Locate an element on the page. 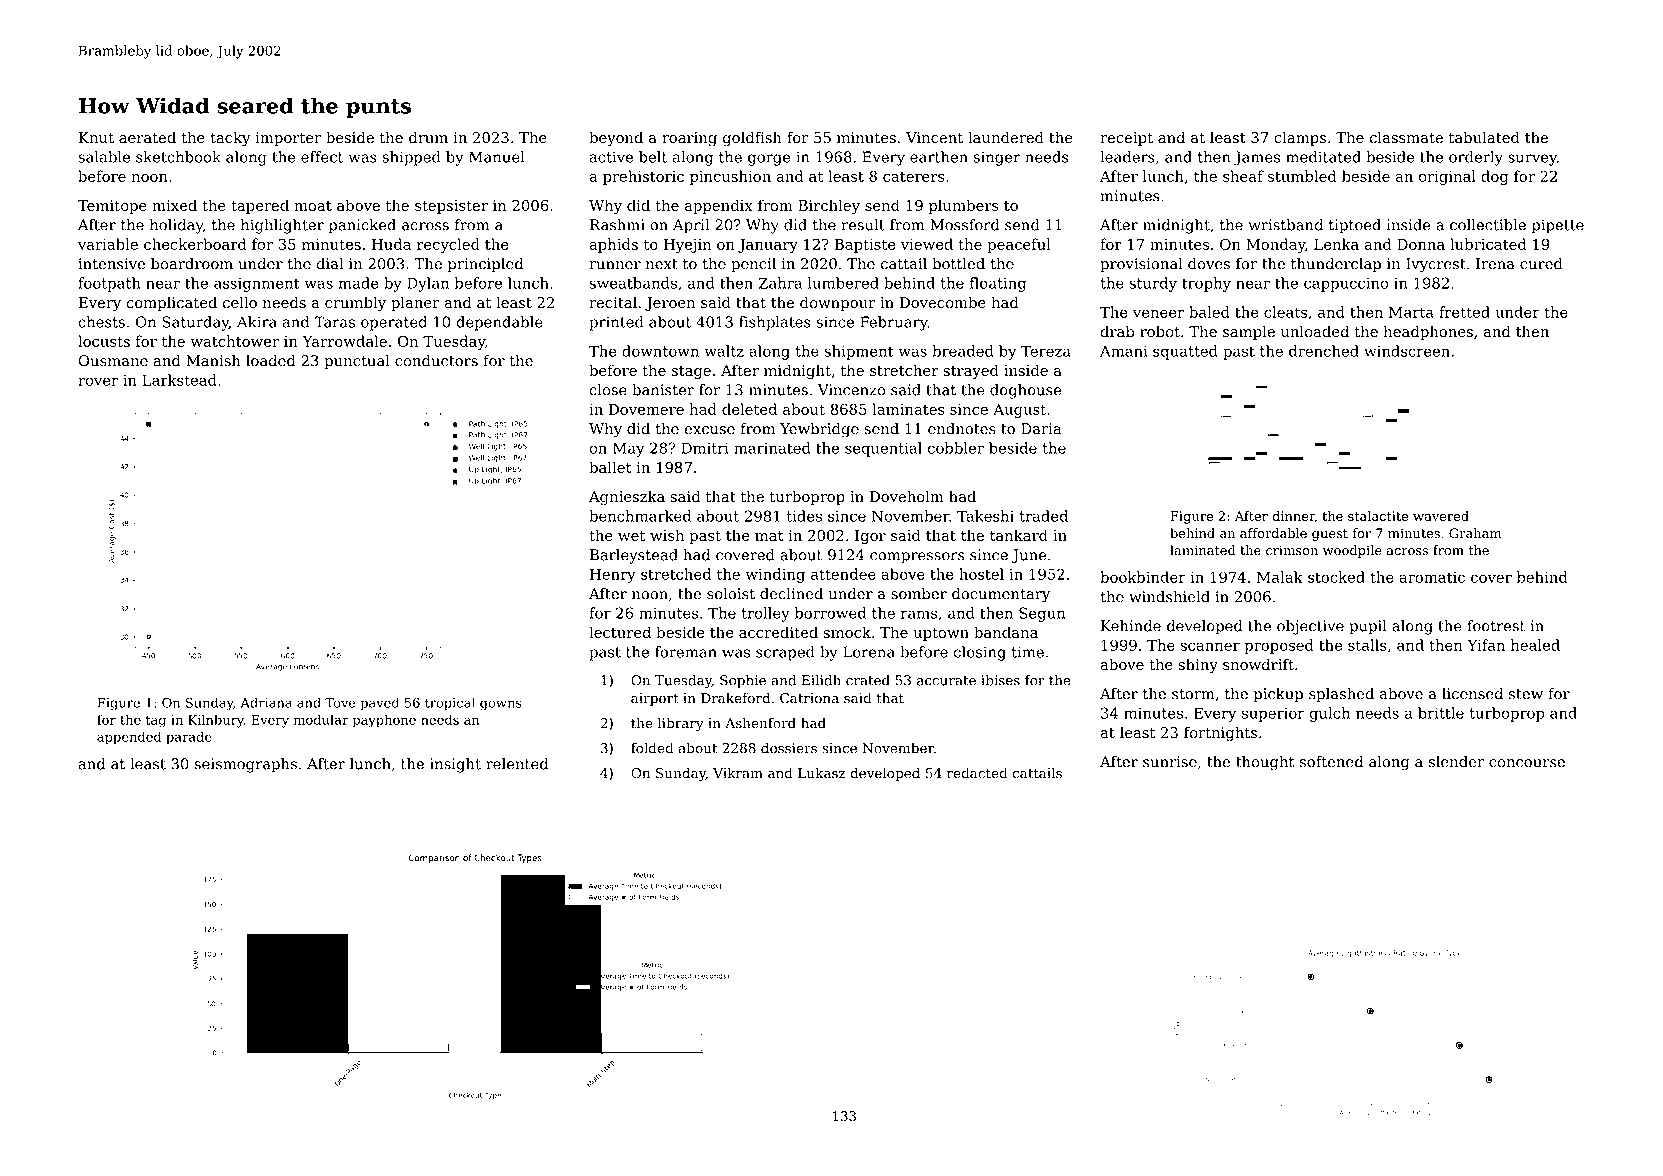 This image has height=1176, width=1663. aromatic is located at coordinates (1432, 577).
